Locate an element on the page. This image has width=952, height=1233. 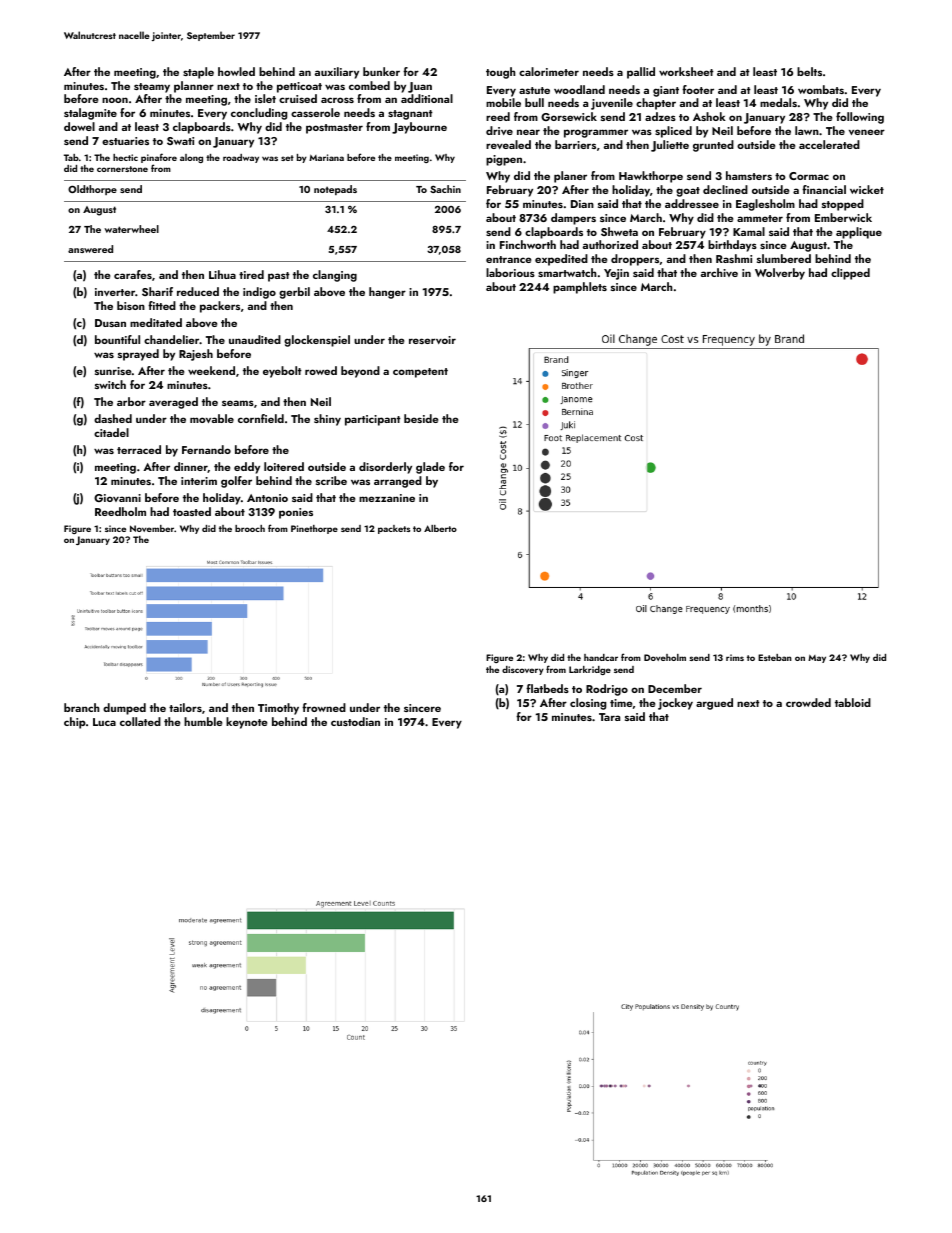
pinafore is located at coordinates (159, 158).
